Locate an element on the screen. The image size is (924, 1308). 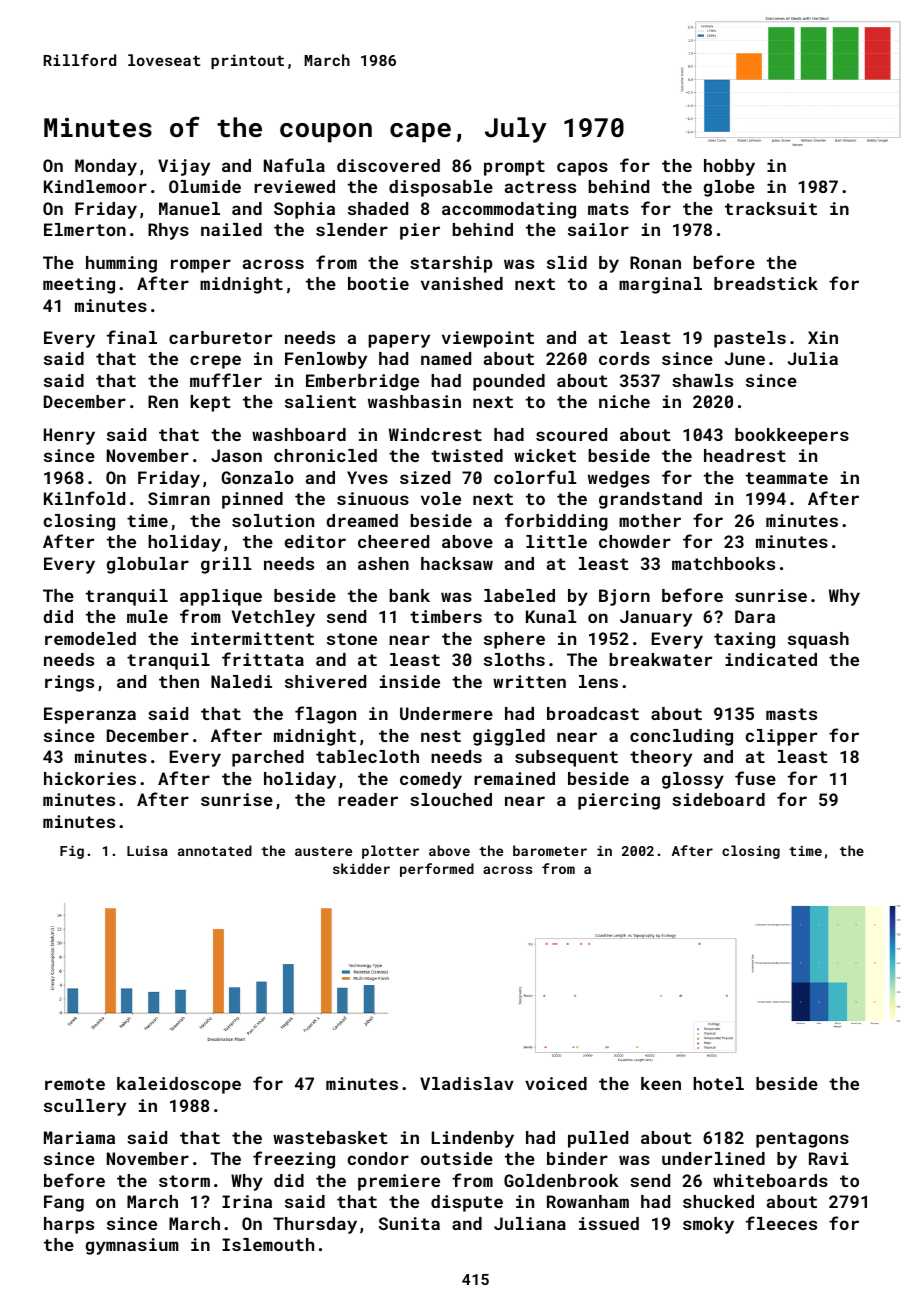
hobby is located at coordinates (729, 167).
